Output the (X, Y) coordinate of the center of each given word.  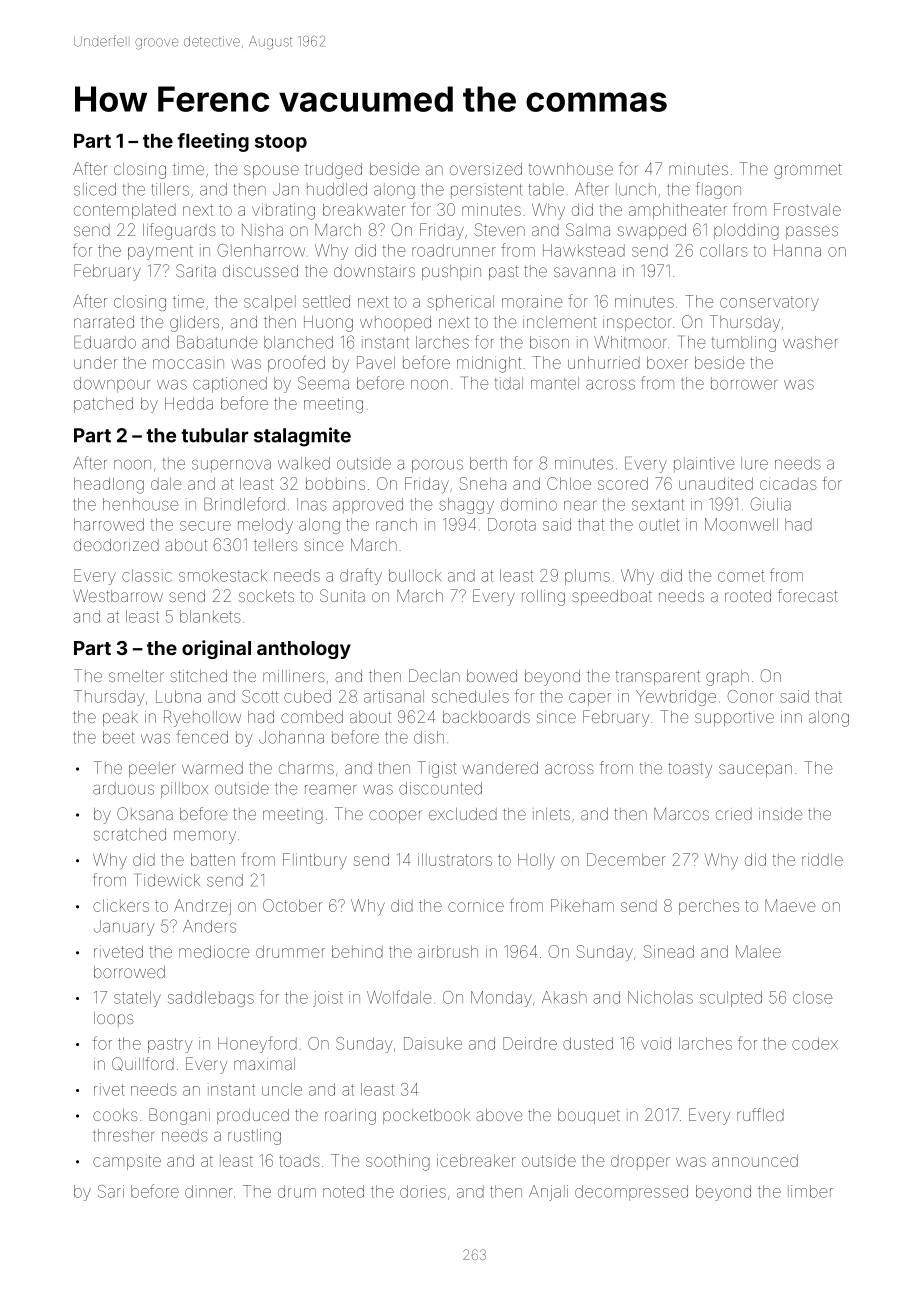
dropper (640, 1162)
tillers (170, 189)
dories (423, 1191)
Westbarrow (118, 595)
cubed (307, 696)
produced (253, 1116)
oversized (486, 169)
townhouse (571, 169)
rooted (748, 596)
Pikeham (582, 905)
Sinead (668, 951)
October (292, 905)
